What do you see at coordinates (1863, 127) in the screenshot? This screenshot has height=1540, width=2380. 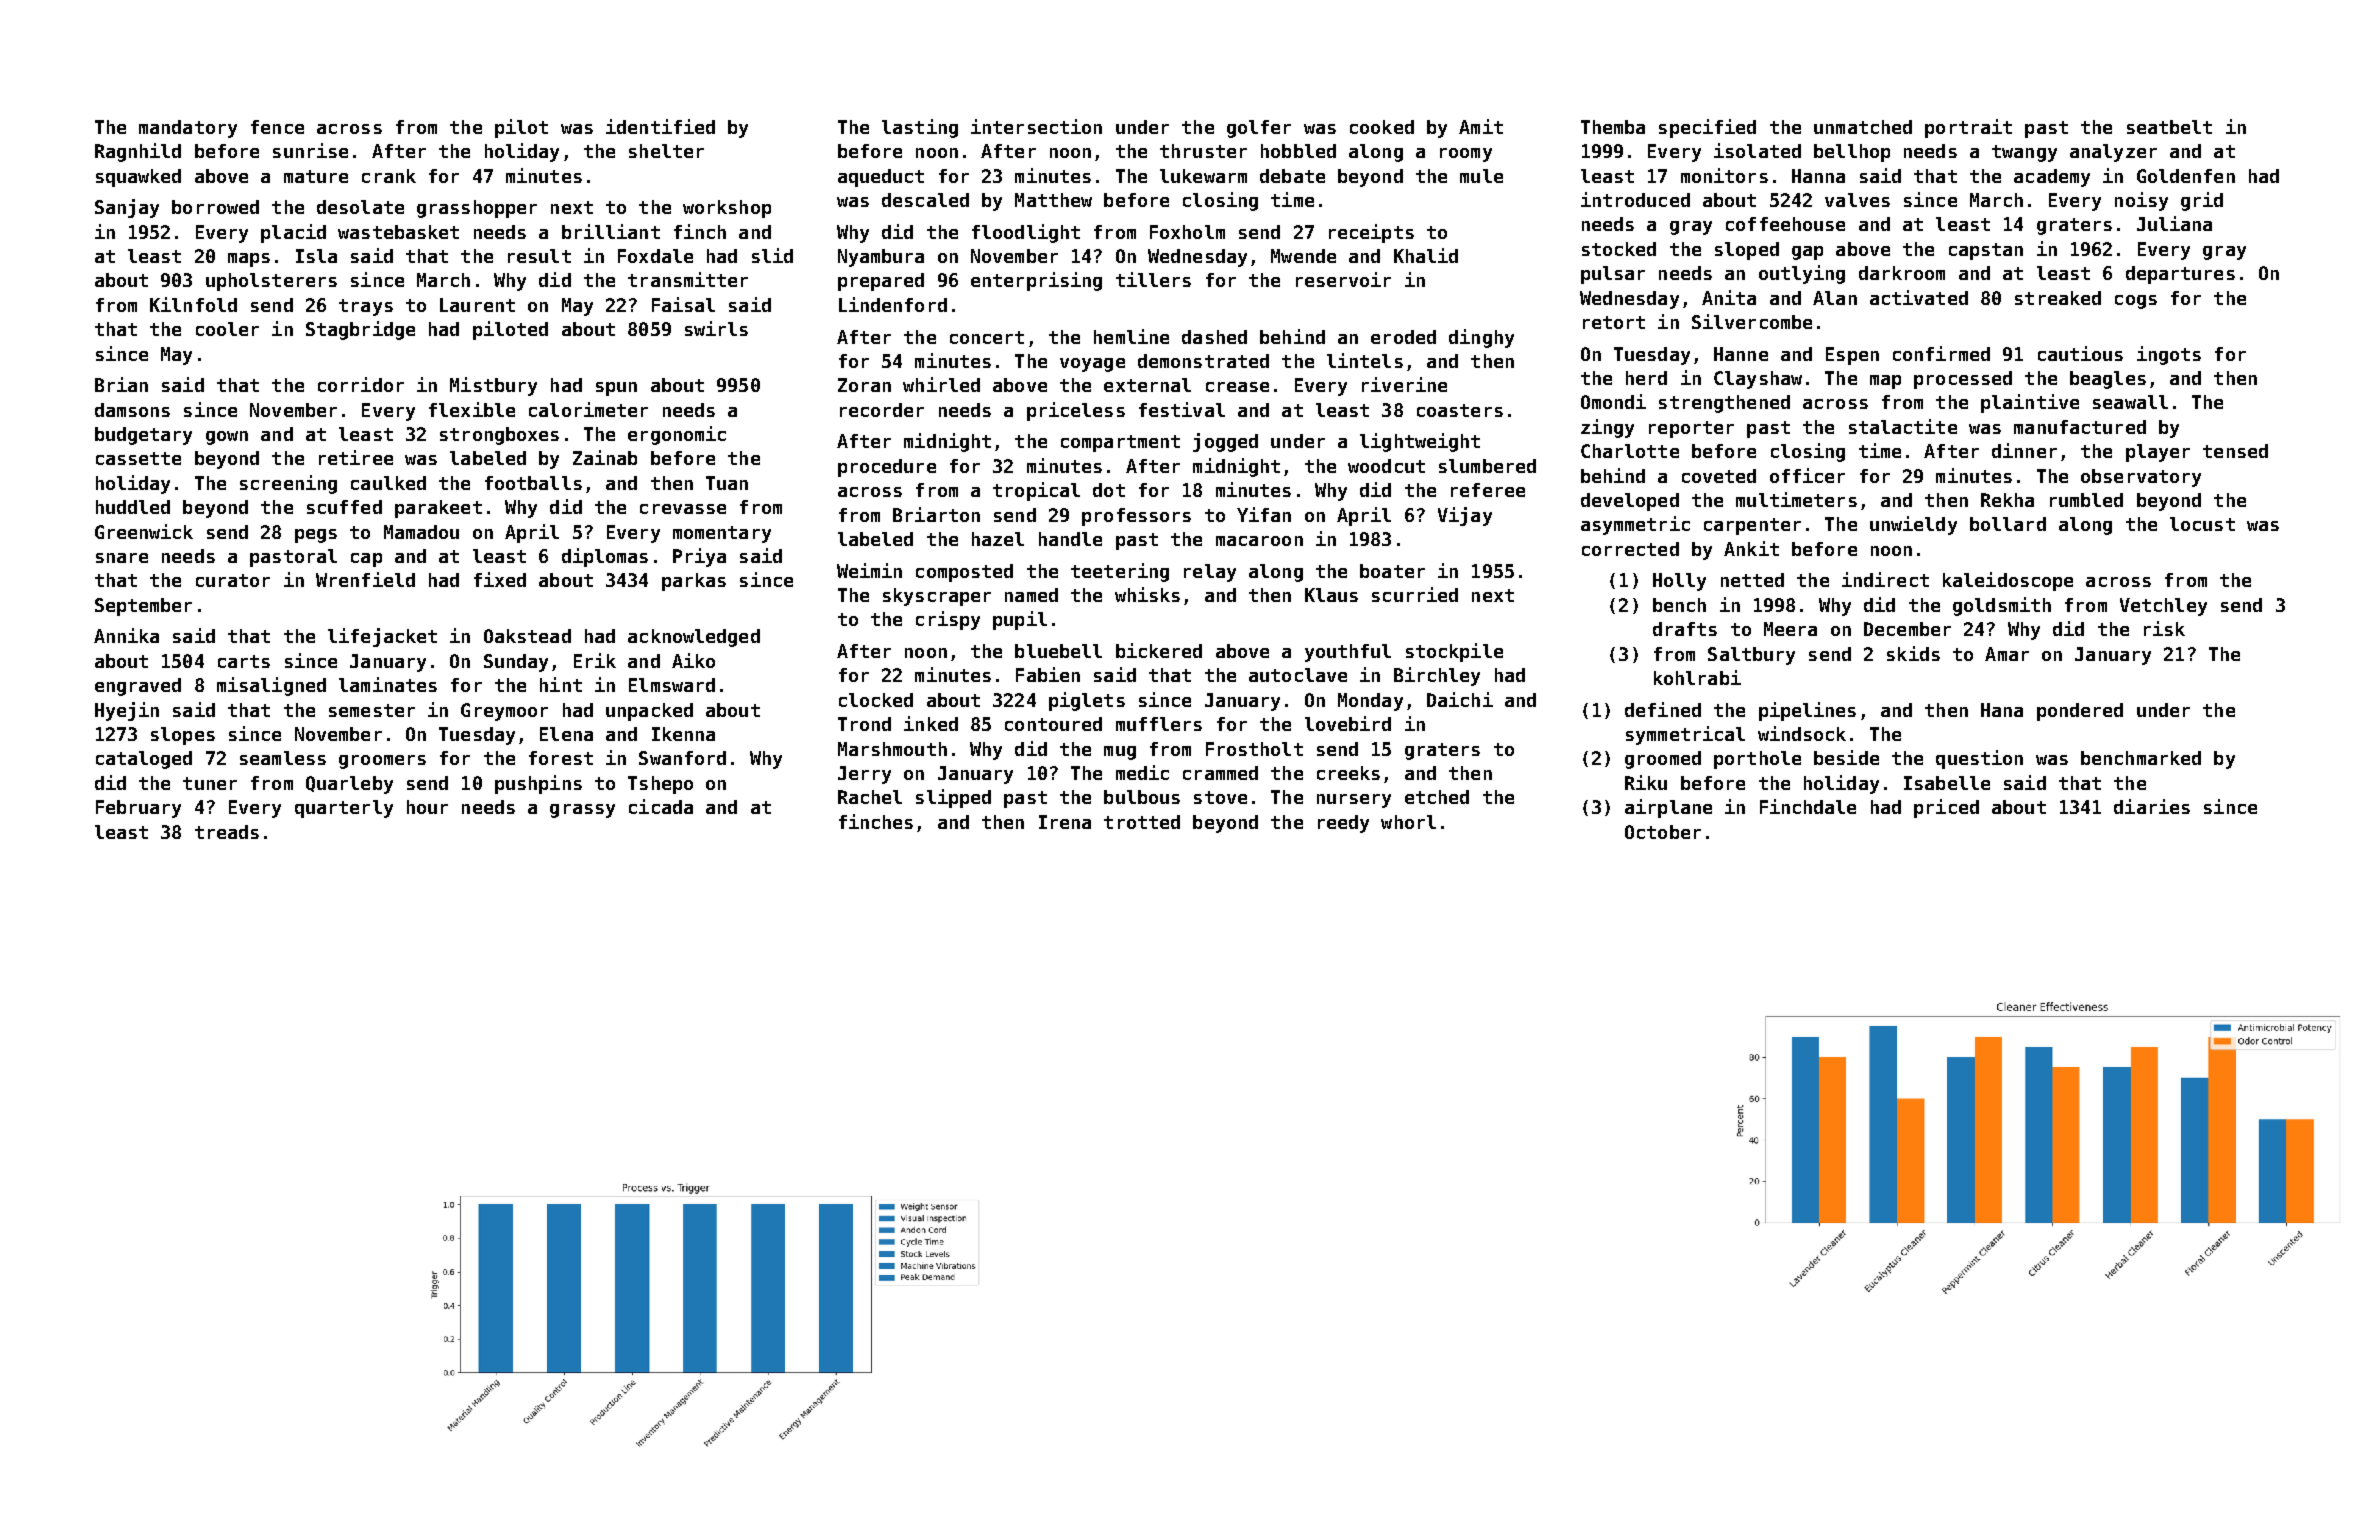 I see `unmatched` at bounding box center [1863, 127].
